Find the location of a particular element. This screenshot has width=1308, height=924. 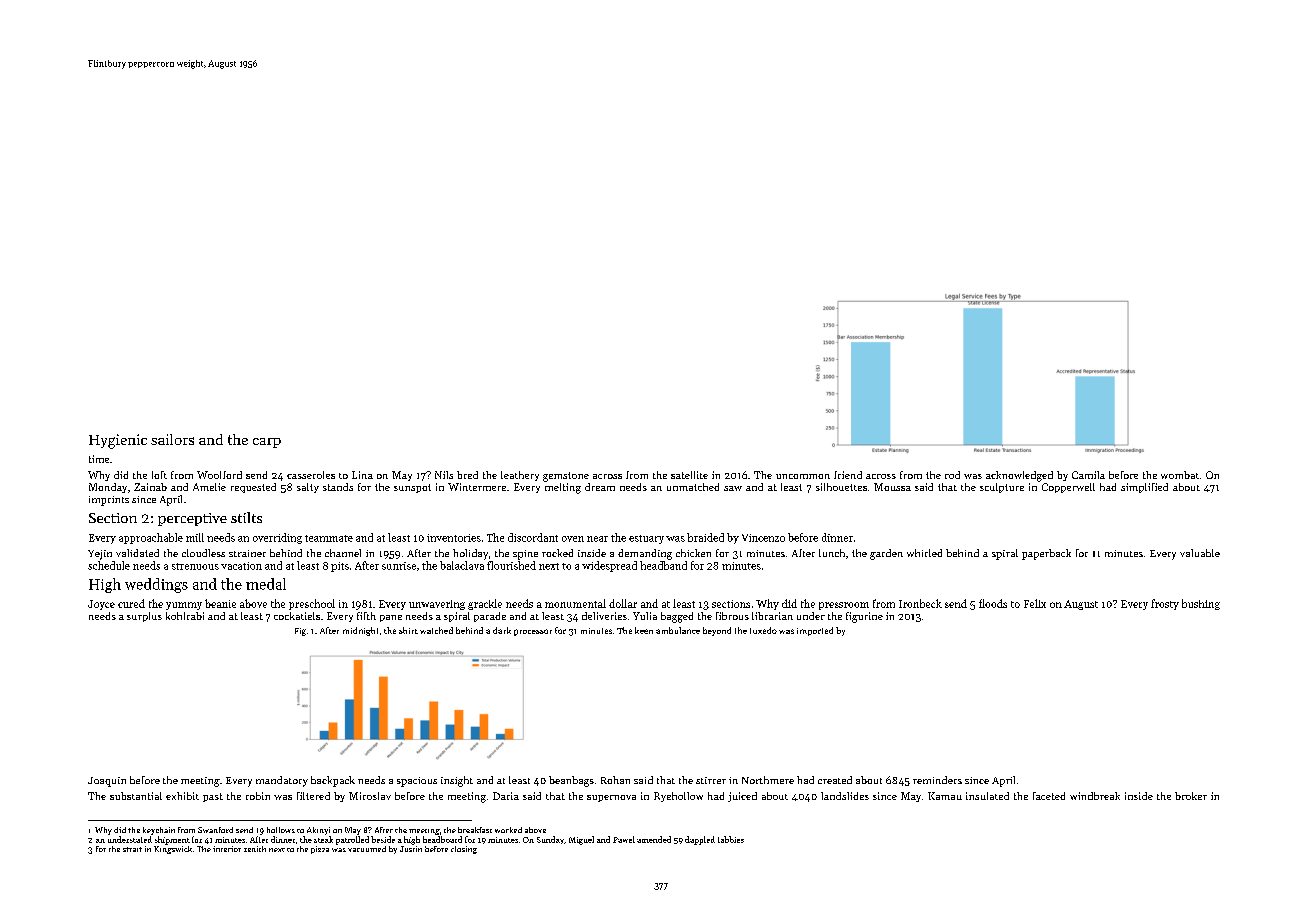

processor is located at coordinates (533, 632).
